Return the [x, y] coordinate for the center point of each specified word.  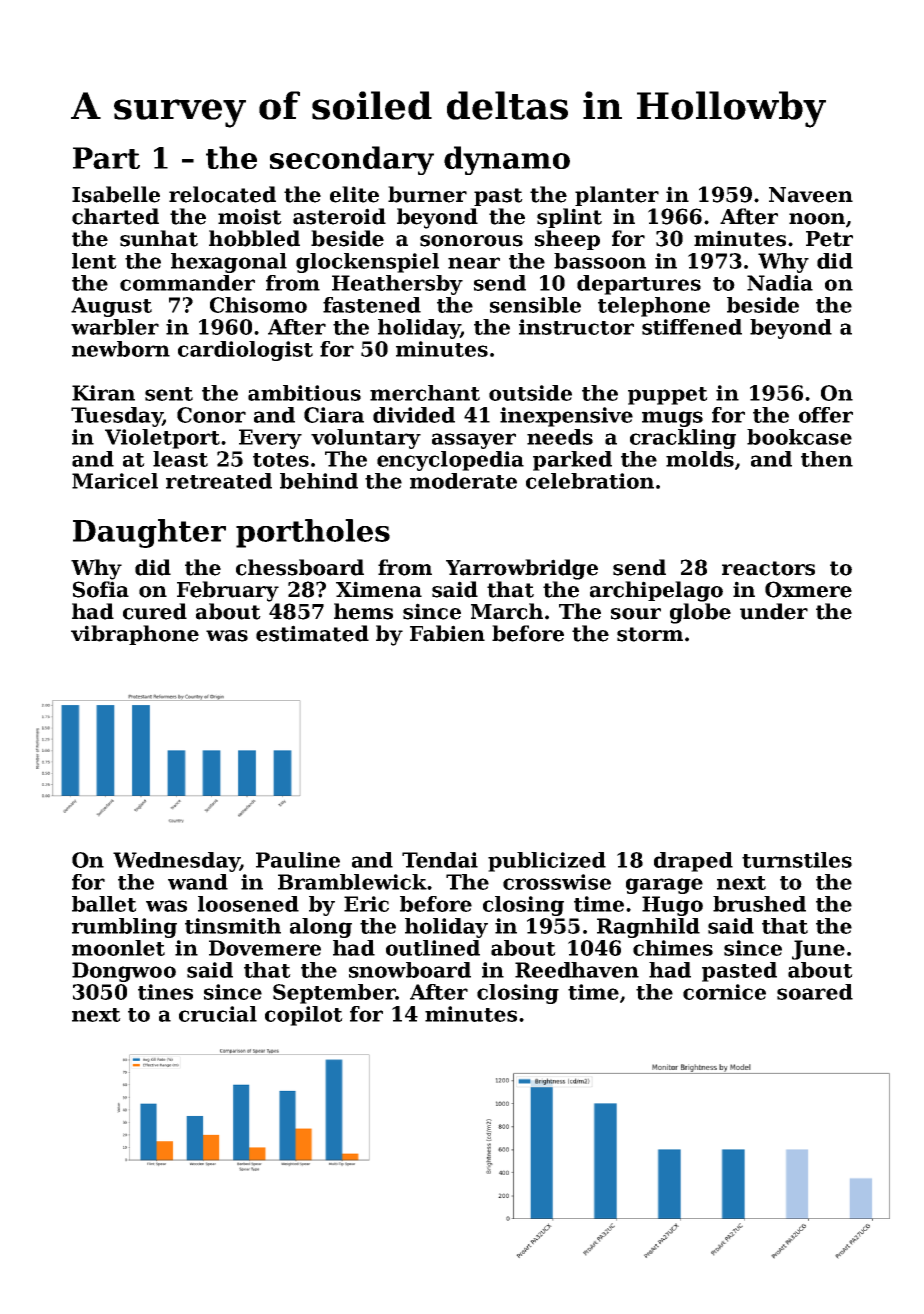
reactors [768, 568]
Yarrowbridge [522, 569]
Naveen [811, 195]
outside [530, 393]
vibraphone [135, 635]
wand [198, 882]
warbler [115, 327]
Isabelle [116, 194]
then [827, 459]
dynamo [507, 160]
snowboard [410, 970]
